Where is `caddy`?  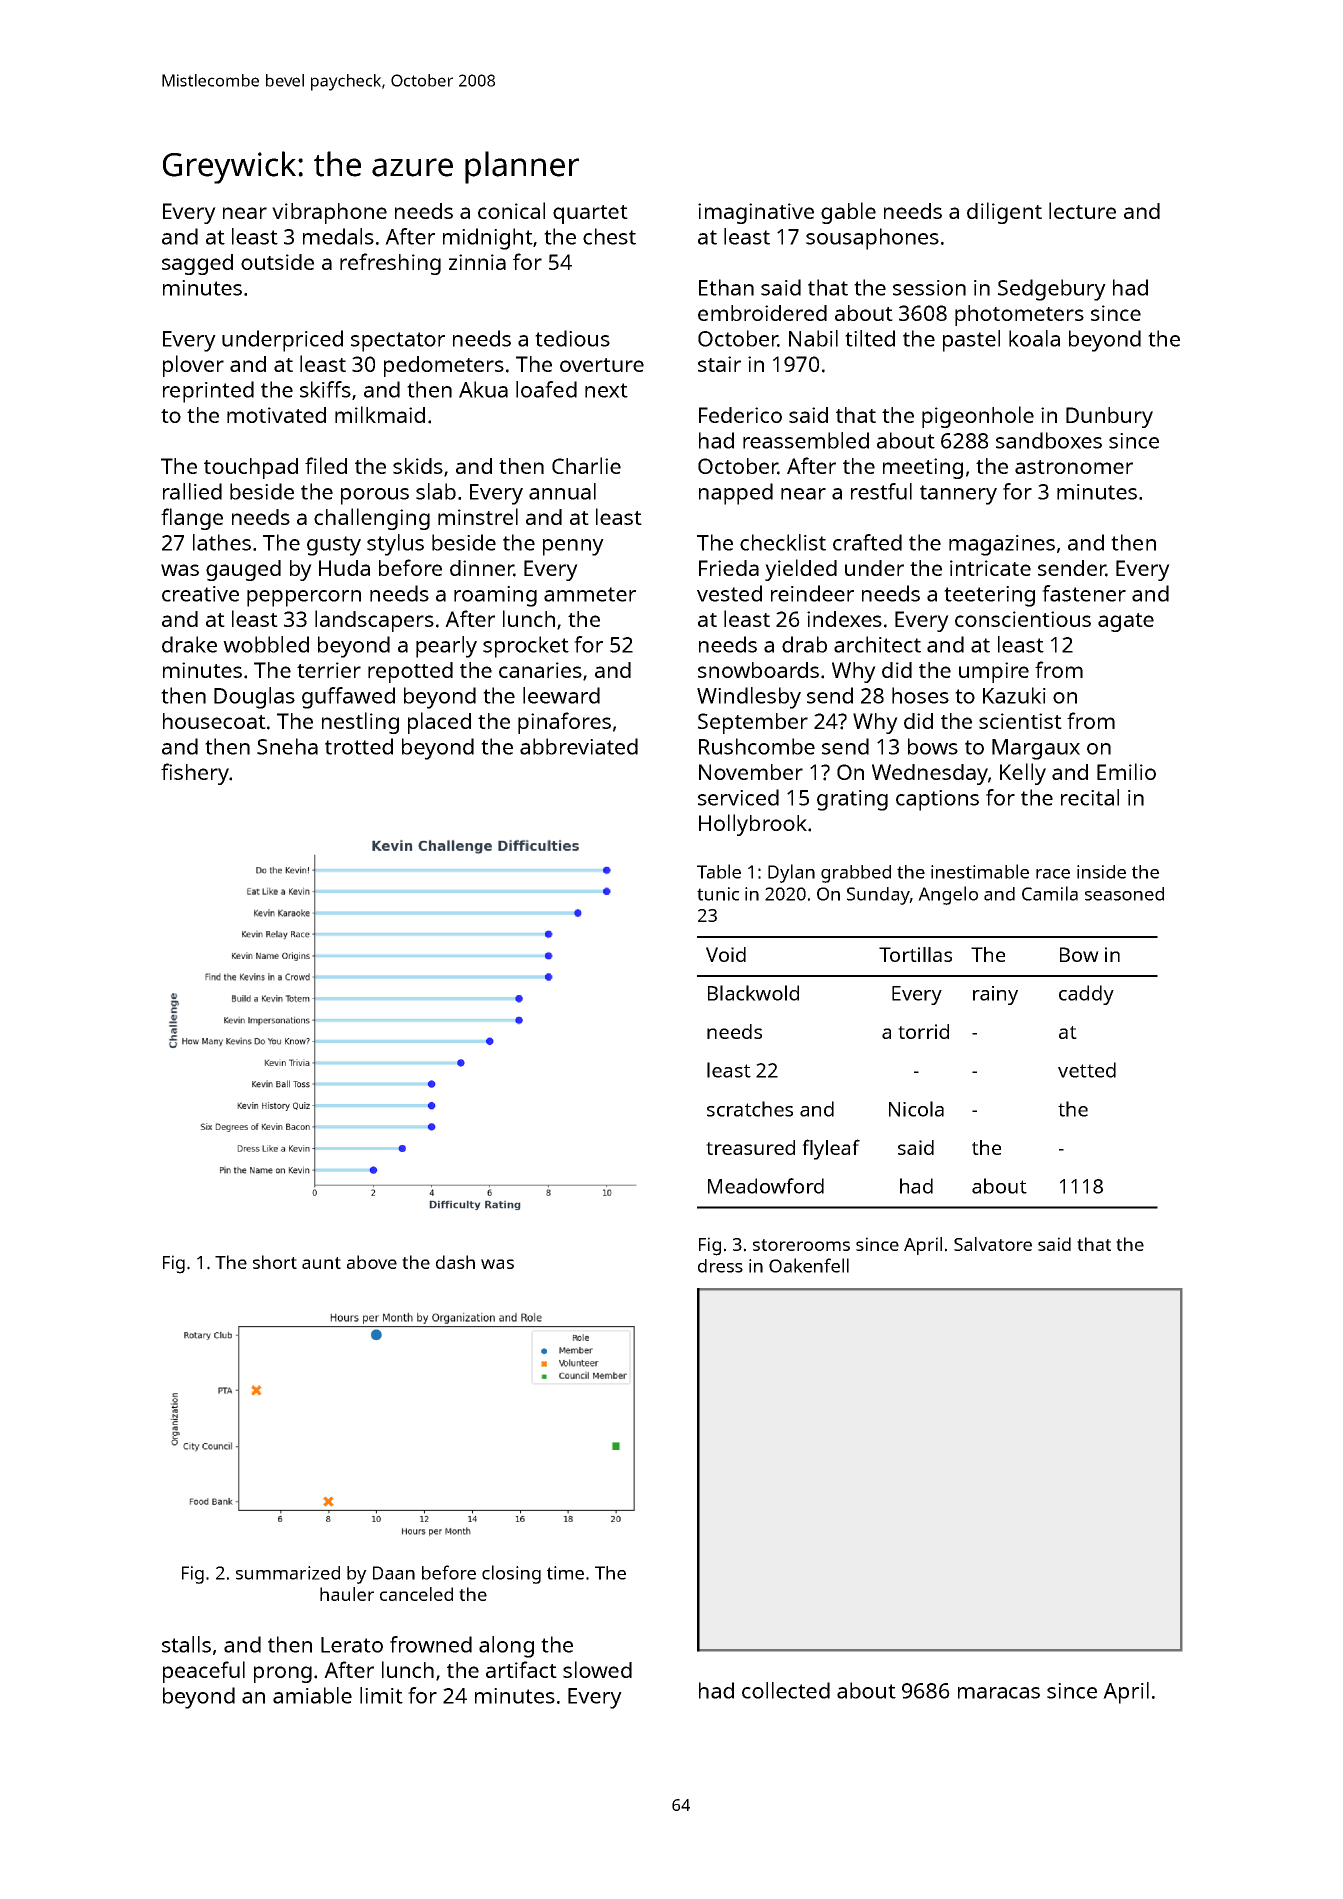
caddy is located at coordinates (1086, 995).
